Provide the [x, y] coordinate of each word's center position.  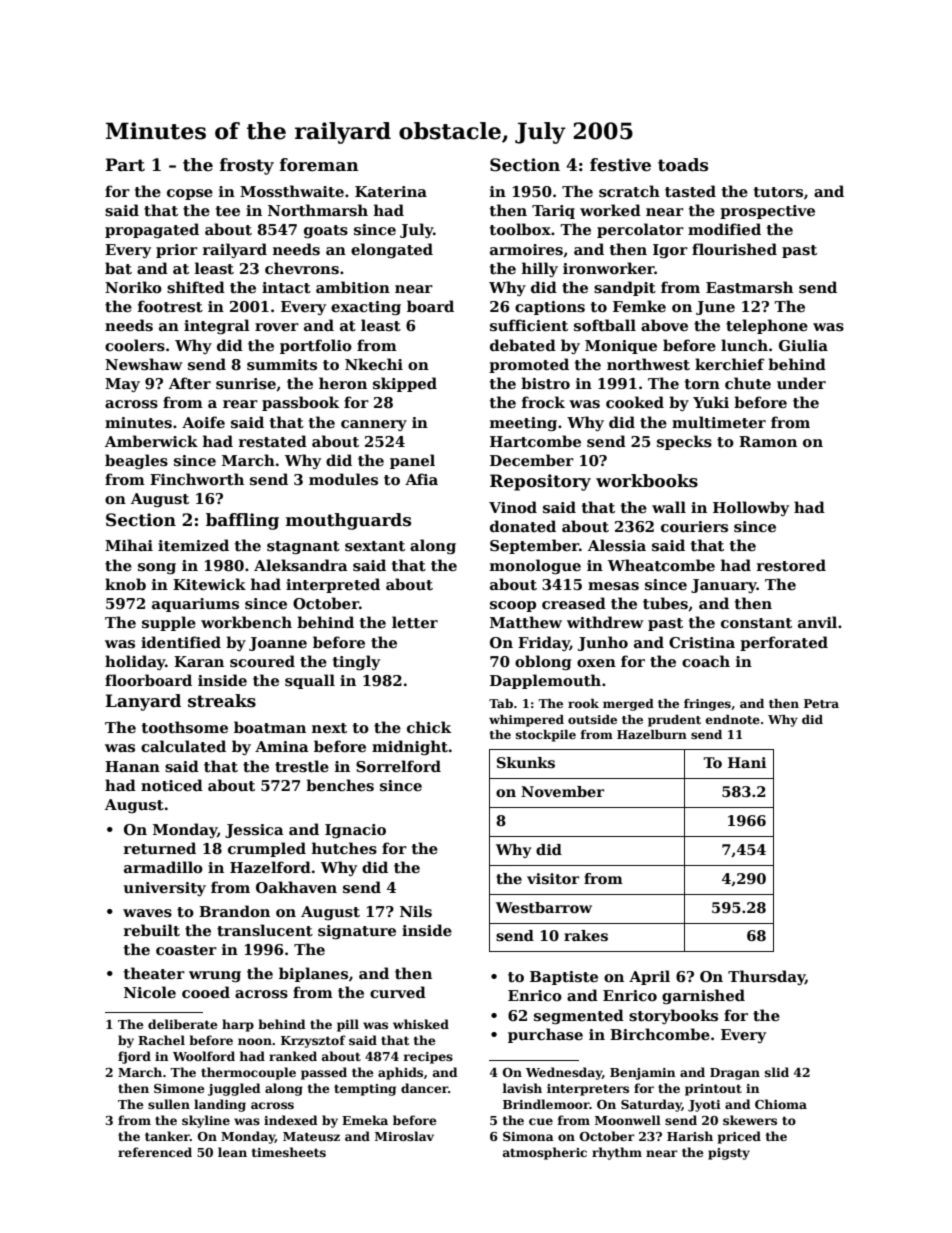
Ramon [768, 441]
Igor [670, 251]
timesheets [289, 1152]
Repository [540, 482]
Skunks [526, 762]
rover [277, 327]
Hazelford [270, 867]
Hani [747, 762]
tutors [778, 192]
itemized [193, 545]
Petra [821, 703]
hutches [344, 848]
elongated [392, 250]
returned [160, 848]
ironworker [609, 268]
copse [190, 194]
